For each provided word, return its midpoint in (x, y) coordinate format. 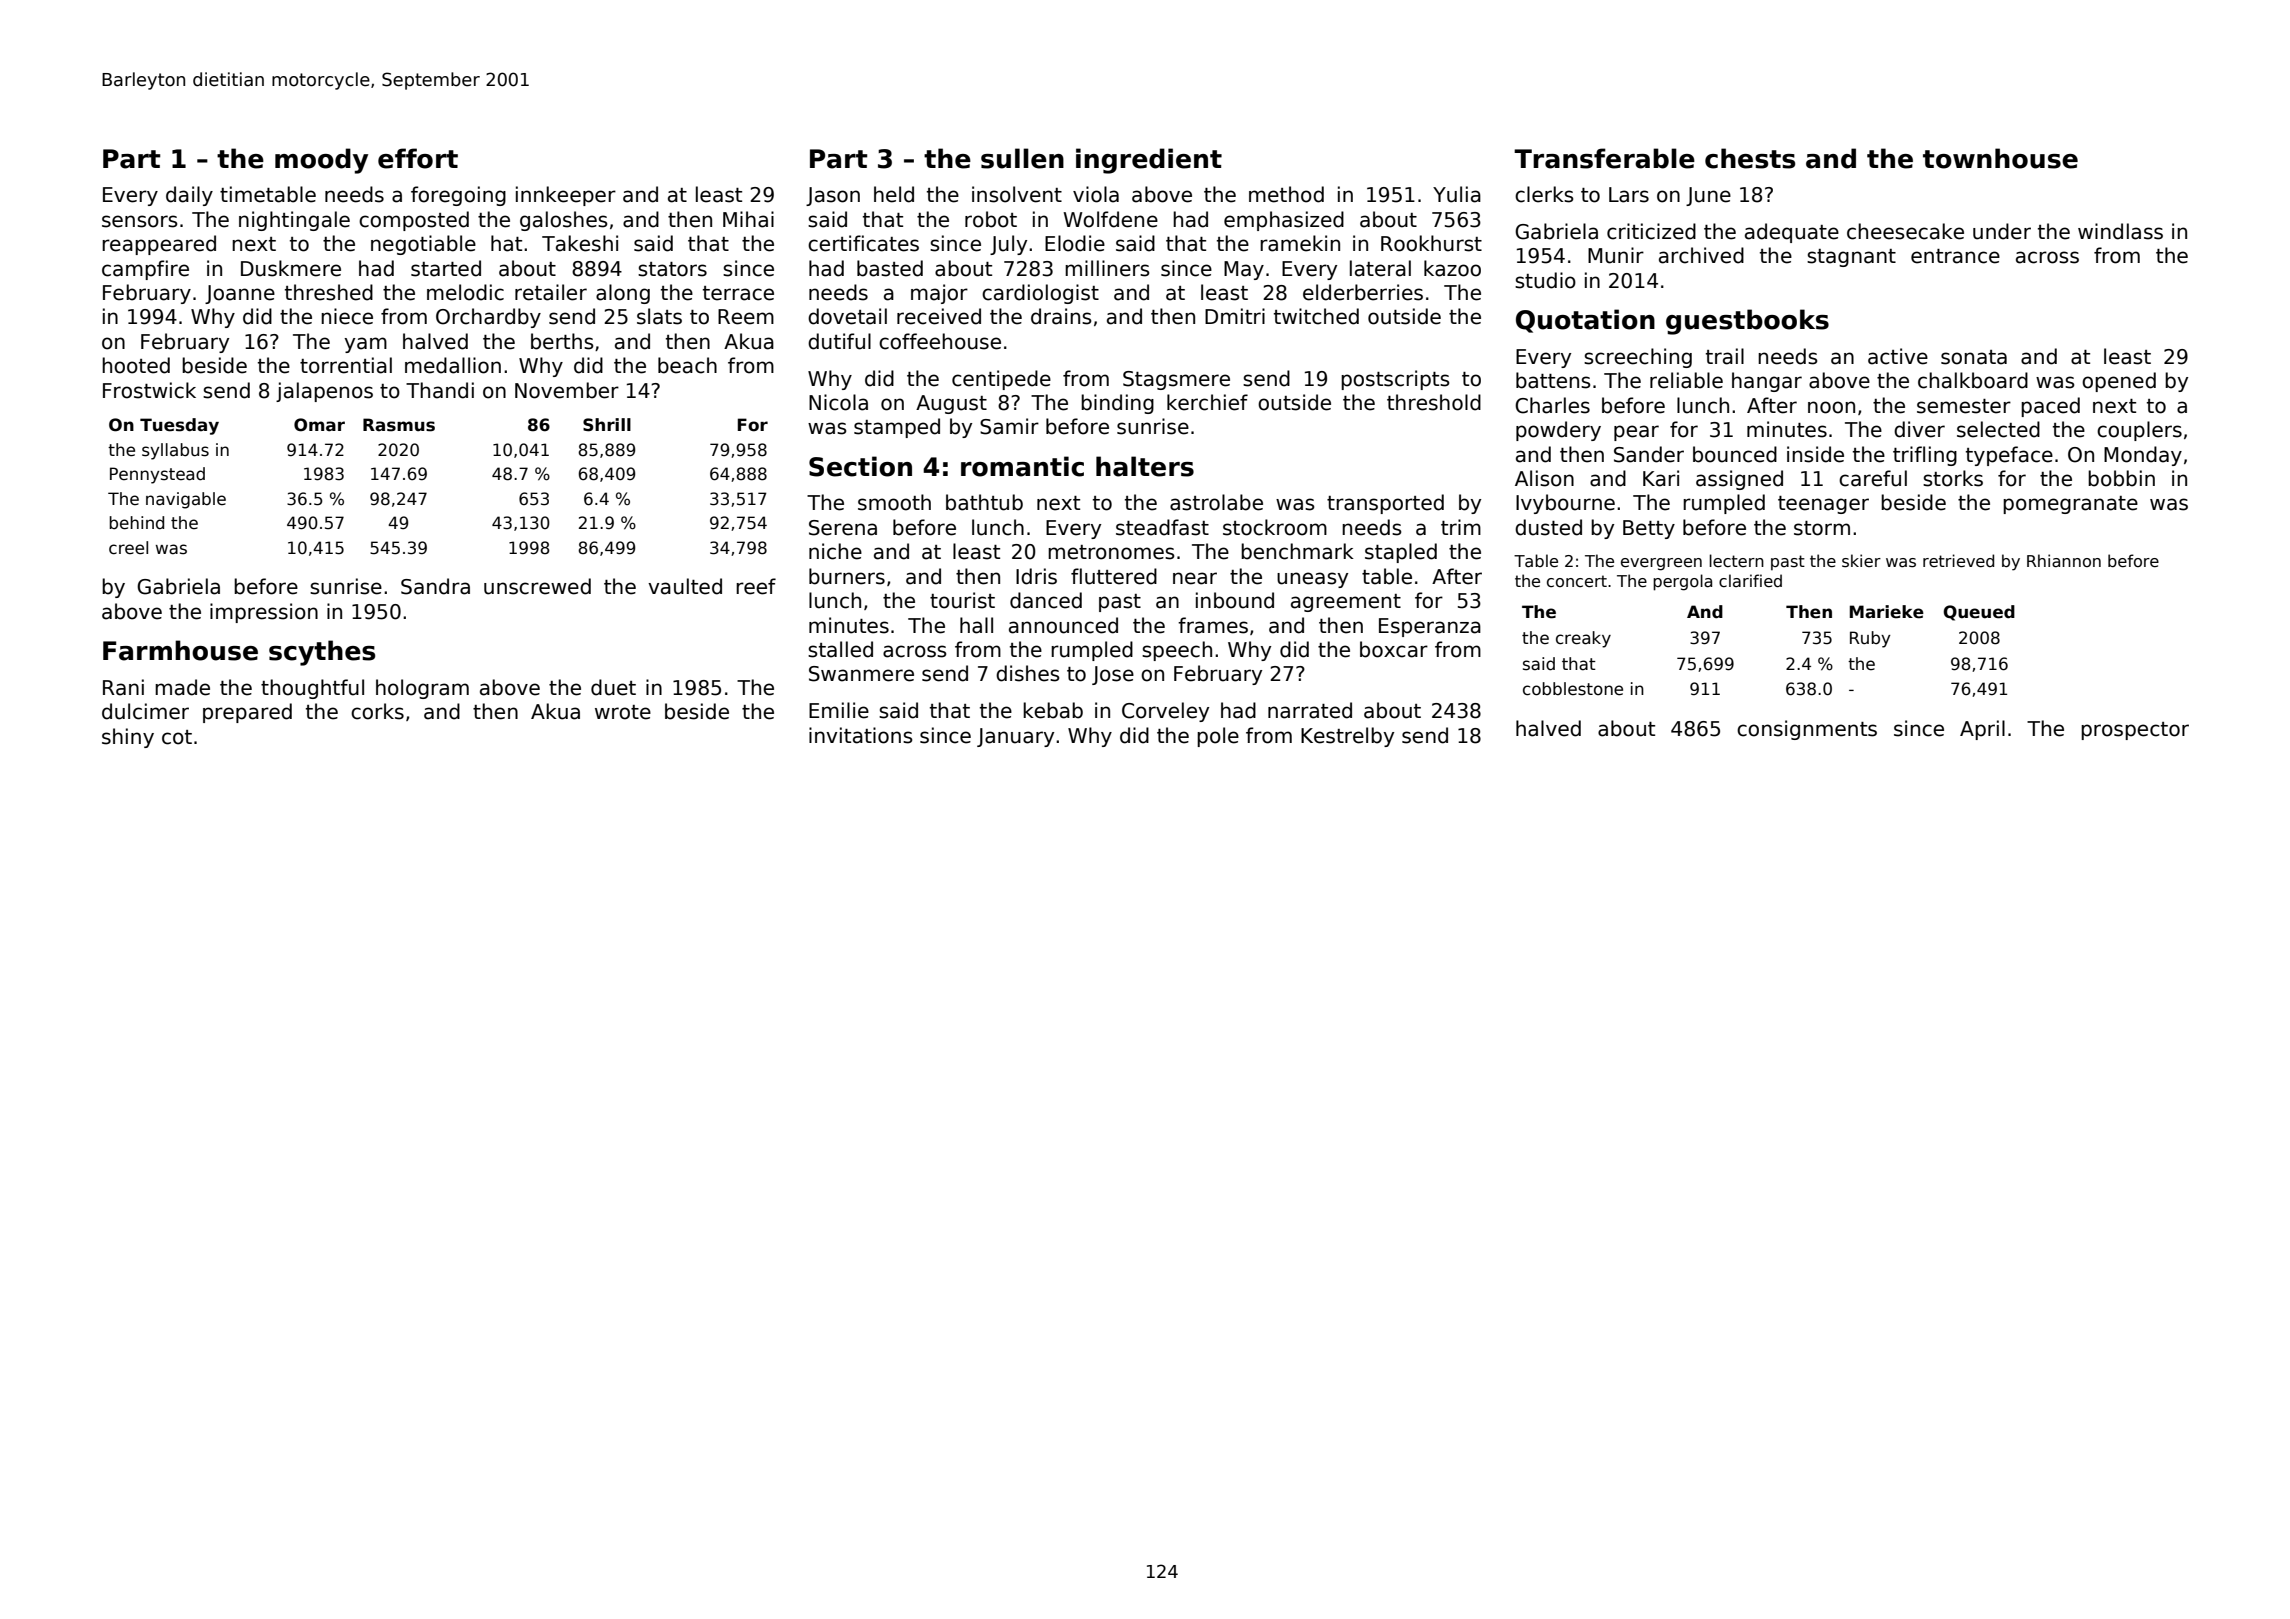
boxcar (1394, 649)
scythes (322, 653)
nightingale (294, 221)
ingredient (1149, 161)
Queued (1979, 613)
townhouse (2000, 158)
